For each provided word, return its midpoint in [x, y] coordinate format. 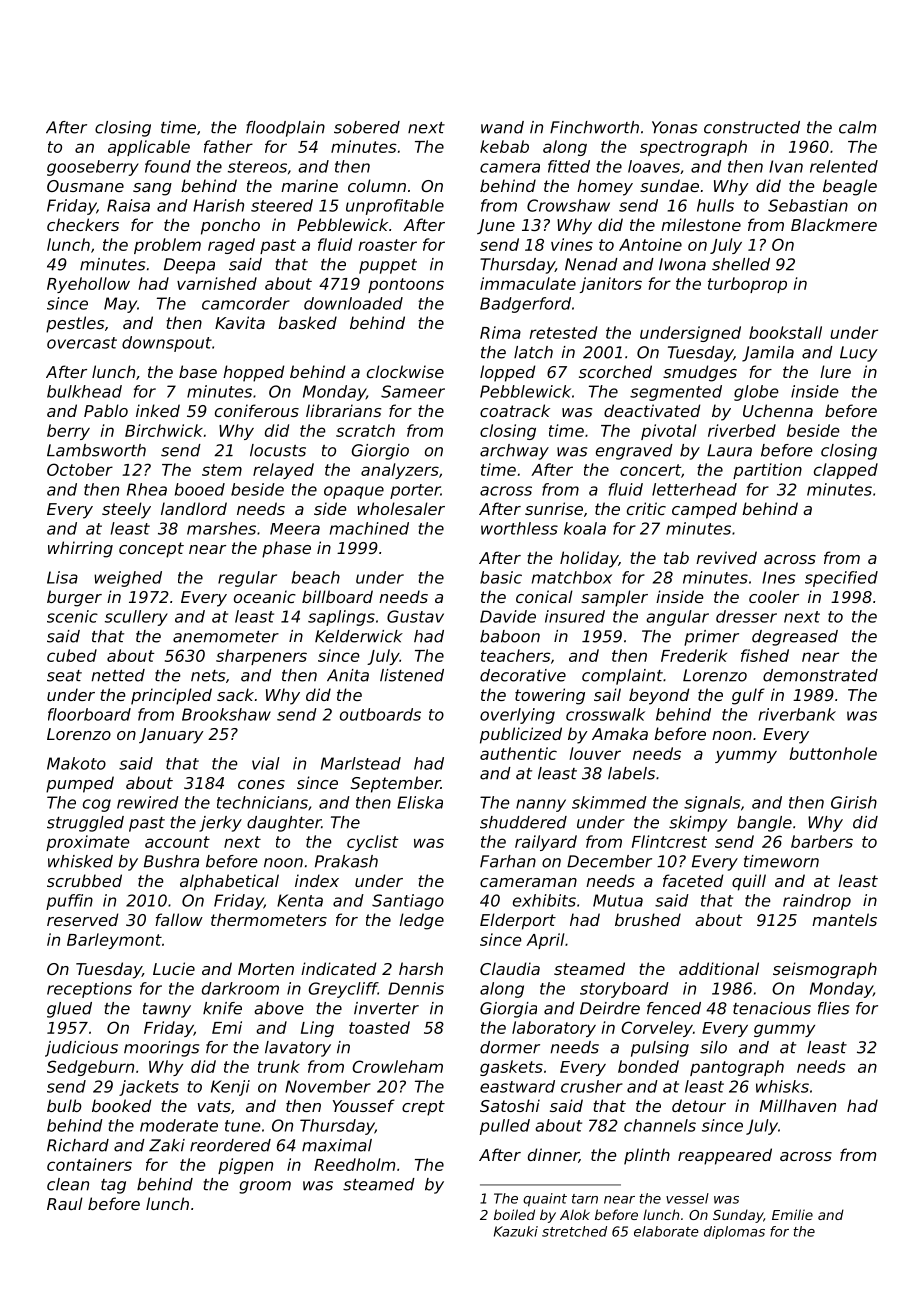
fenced [674, 1008]
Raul [65, 1203]
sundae [669, 185]
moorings [161, 1049]
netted [118, 675]
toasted [379, 1027]
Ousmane [85, 186]
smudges [700, 373]
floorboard [89, 714]
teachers [516, 655]
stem [222, 470]
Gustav [415, 616]
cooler [774, 596]
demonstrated [820, 675]
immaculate [528, 283]
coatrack [515, 410]
